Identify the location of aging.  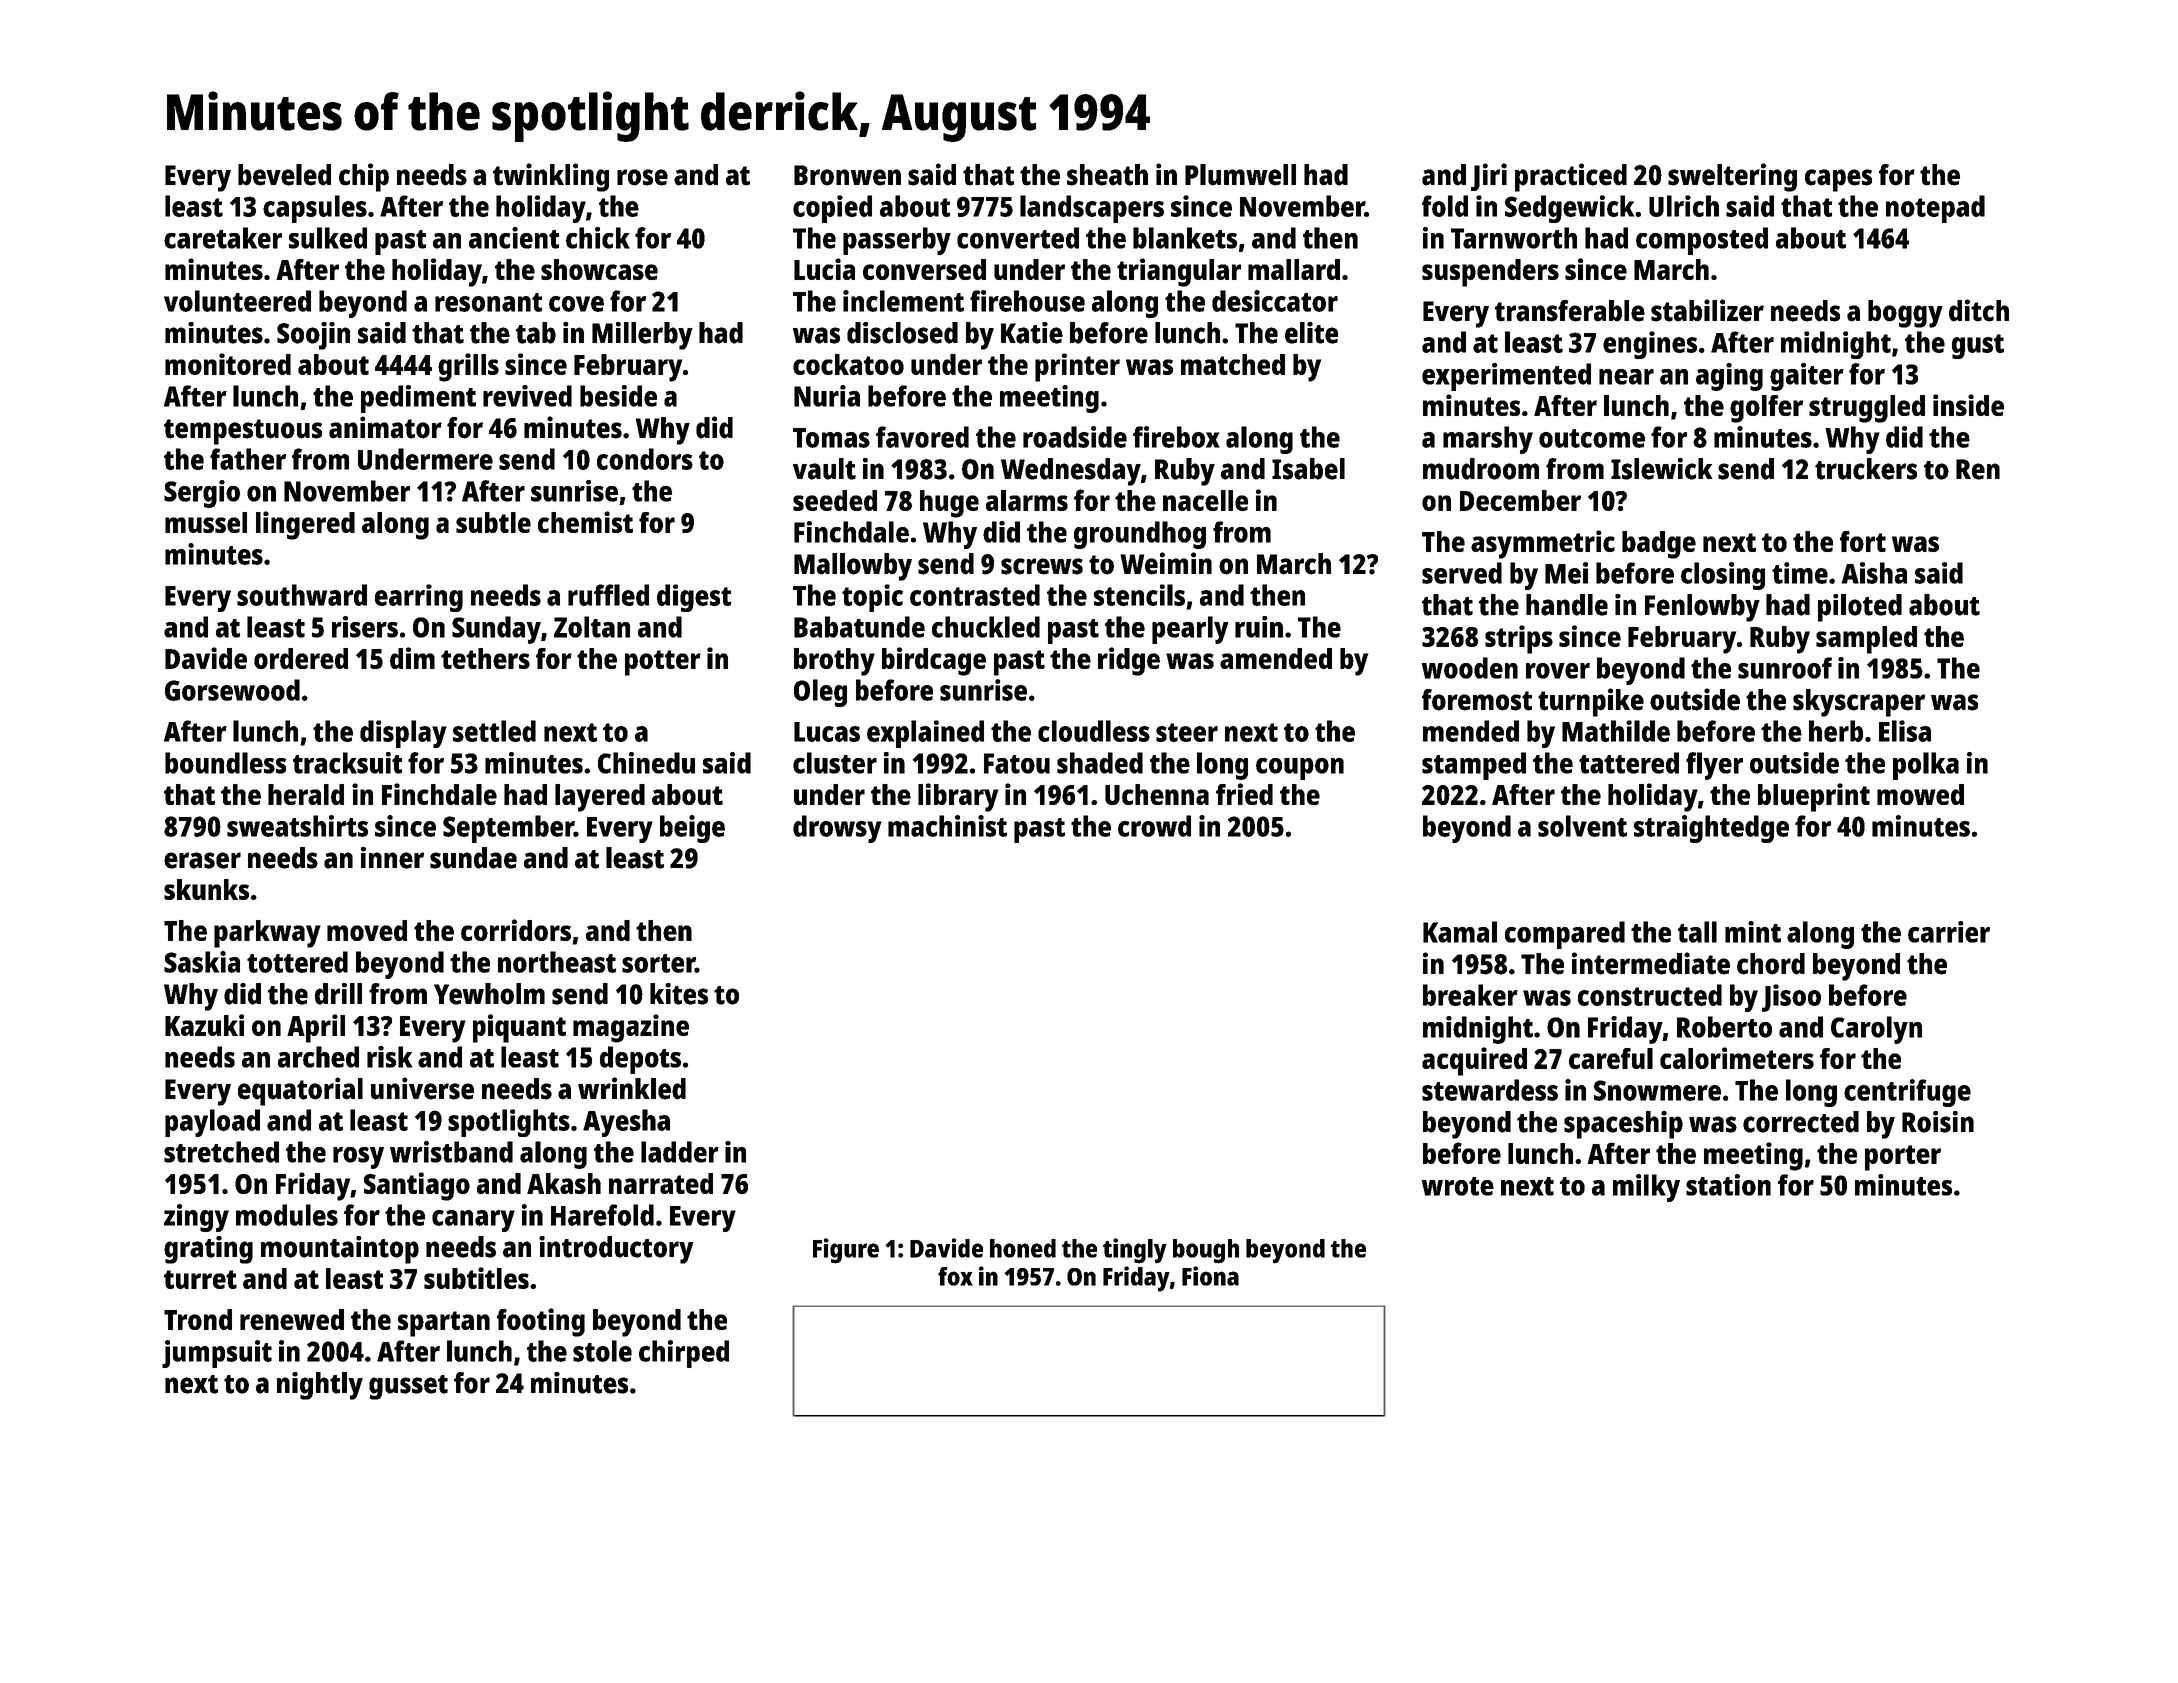
(1729, 377).
